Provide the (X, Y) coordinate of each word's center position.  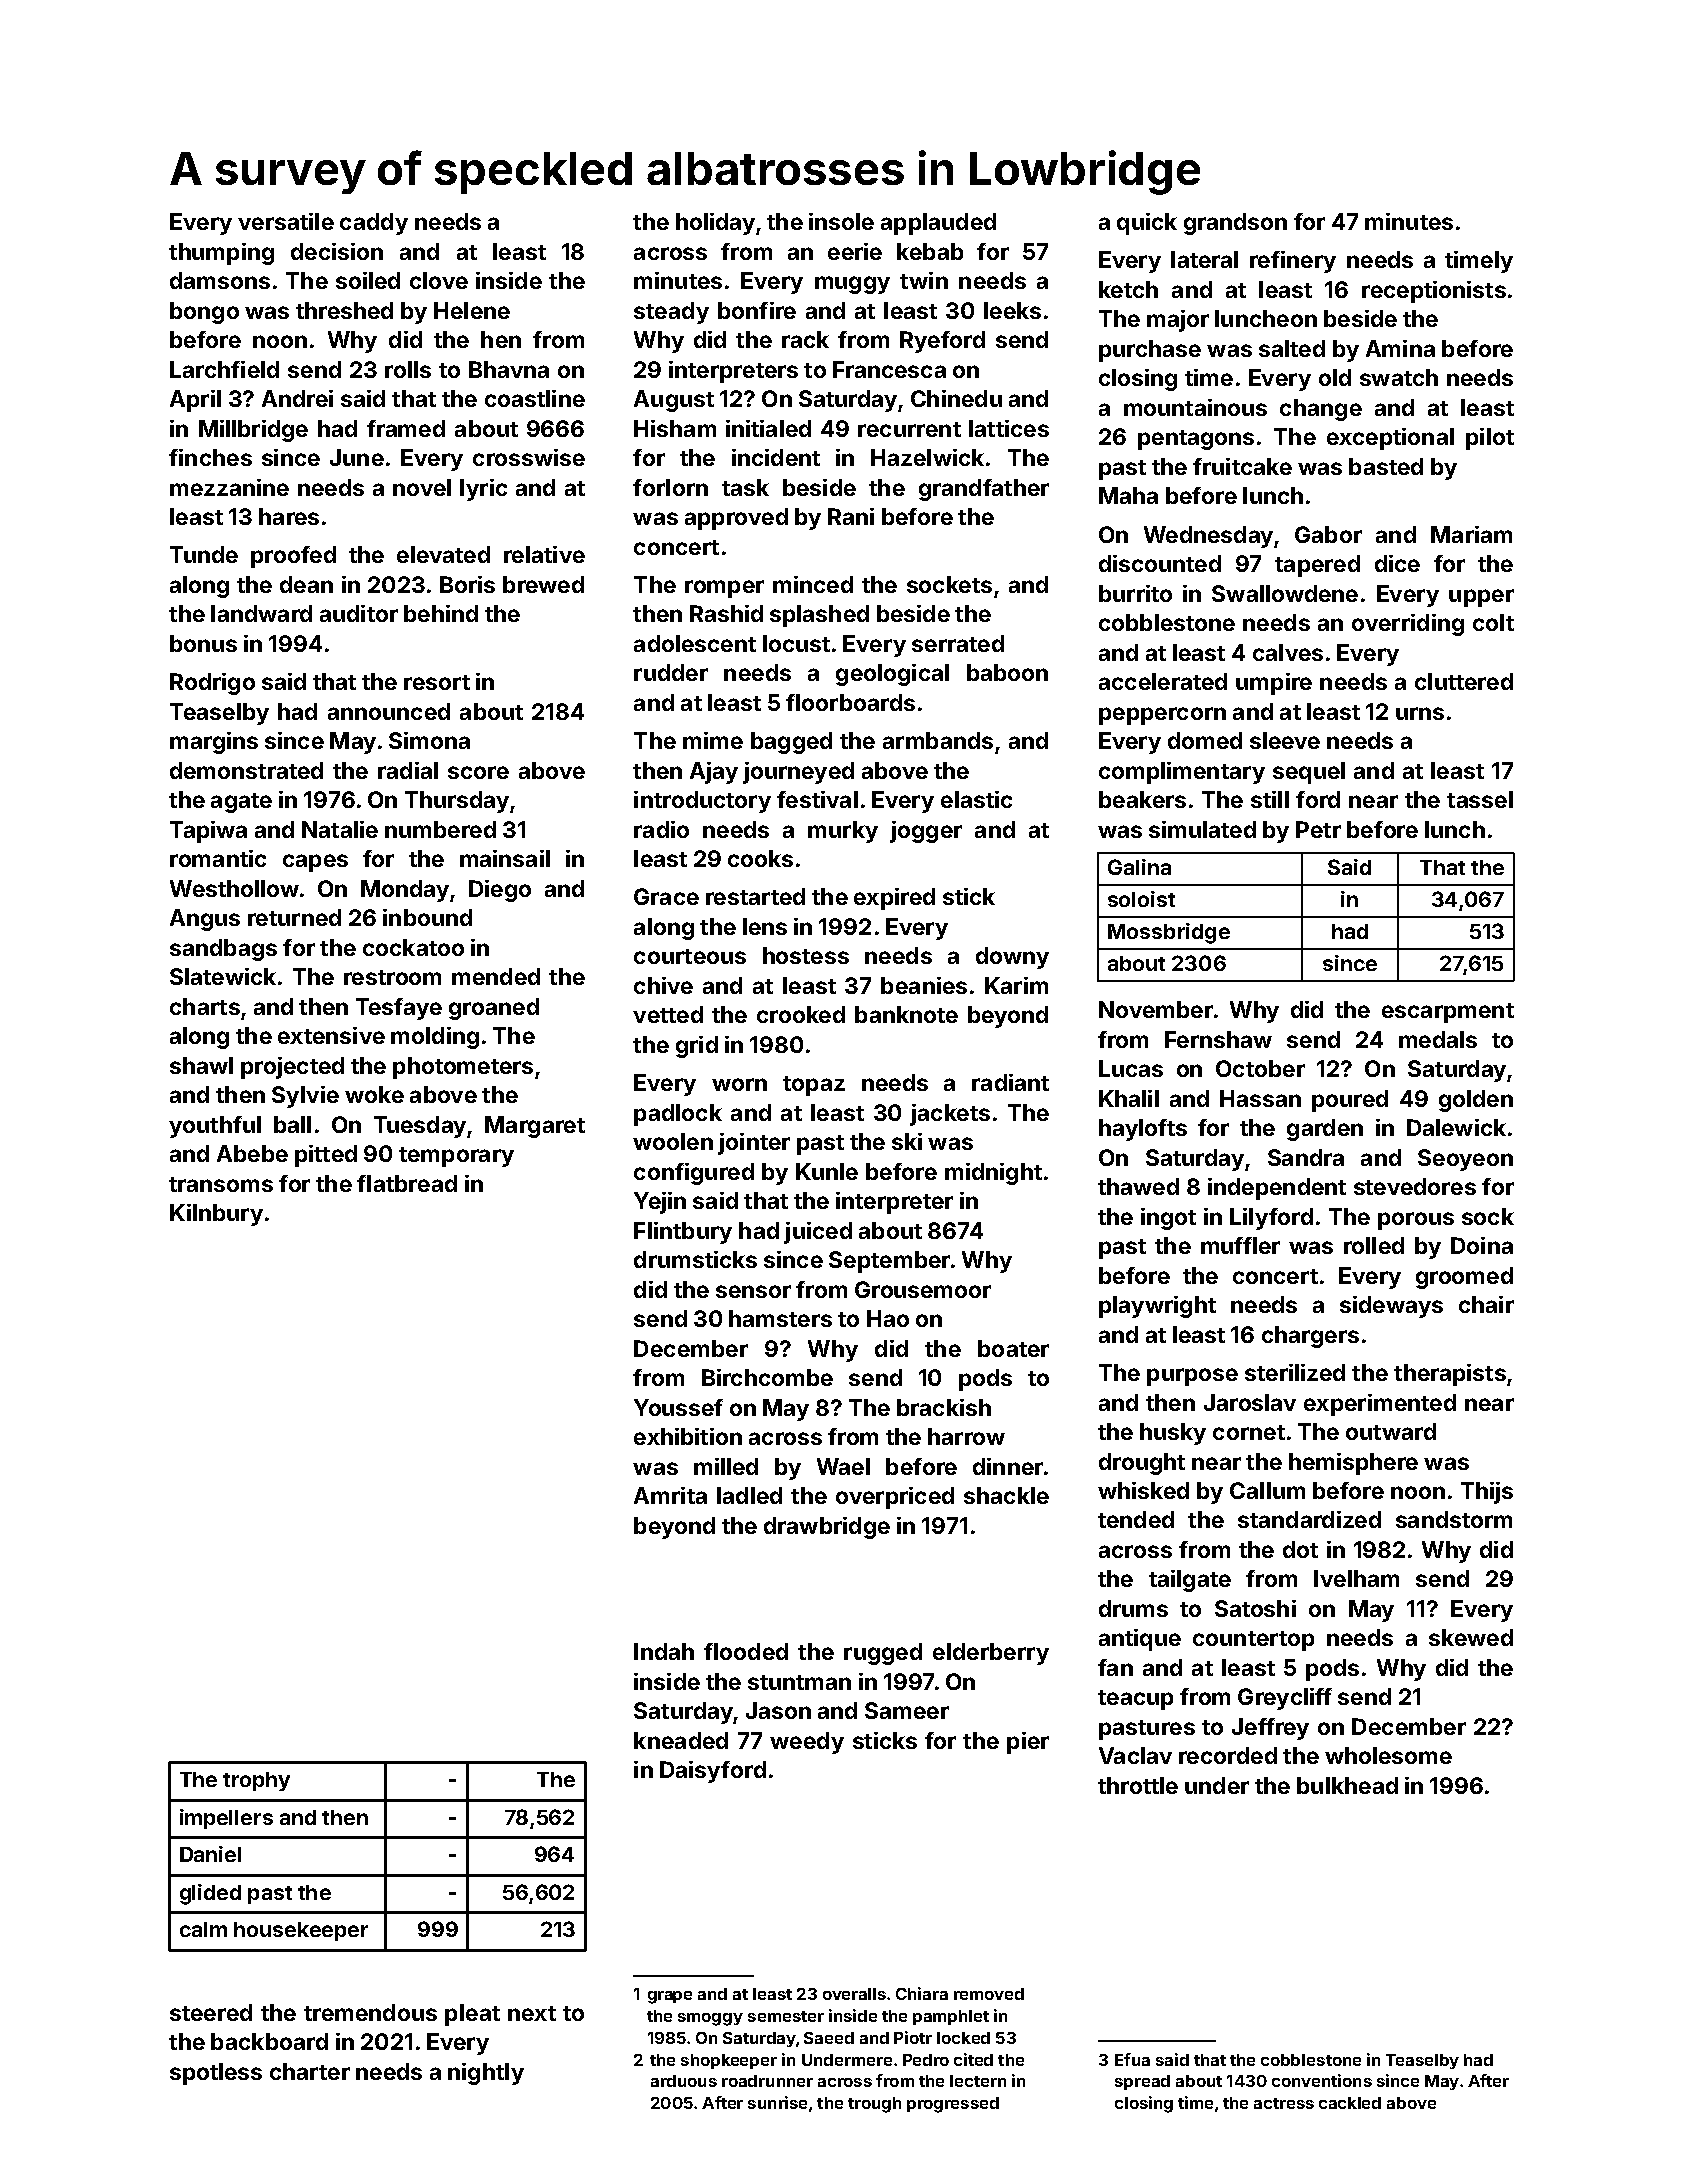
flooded (746, 1651)
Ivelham (1356, 1578)
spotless (216, 2074)
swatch (1399, 377)
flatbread (407, 1183)
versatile (286, 221)
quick (1147, 224)
